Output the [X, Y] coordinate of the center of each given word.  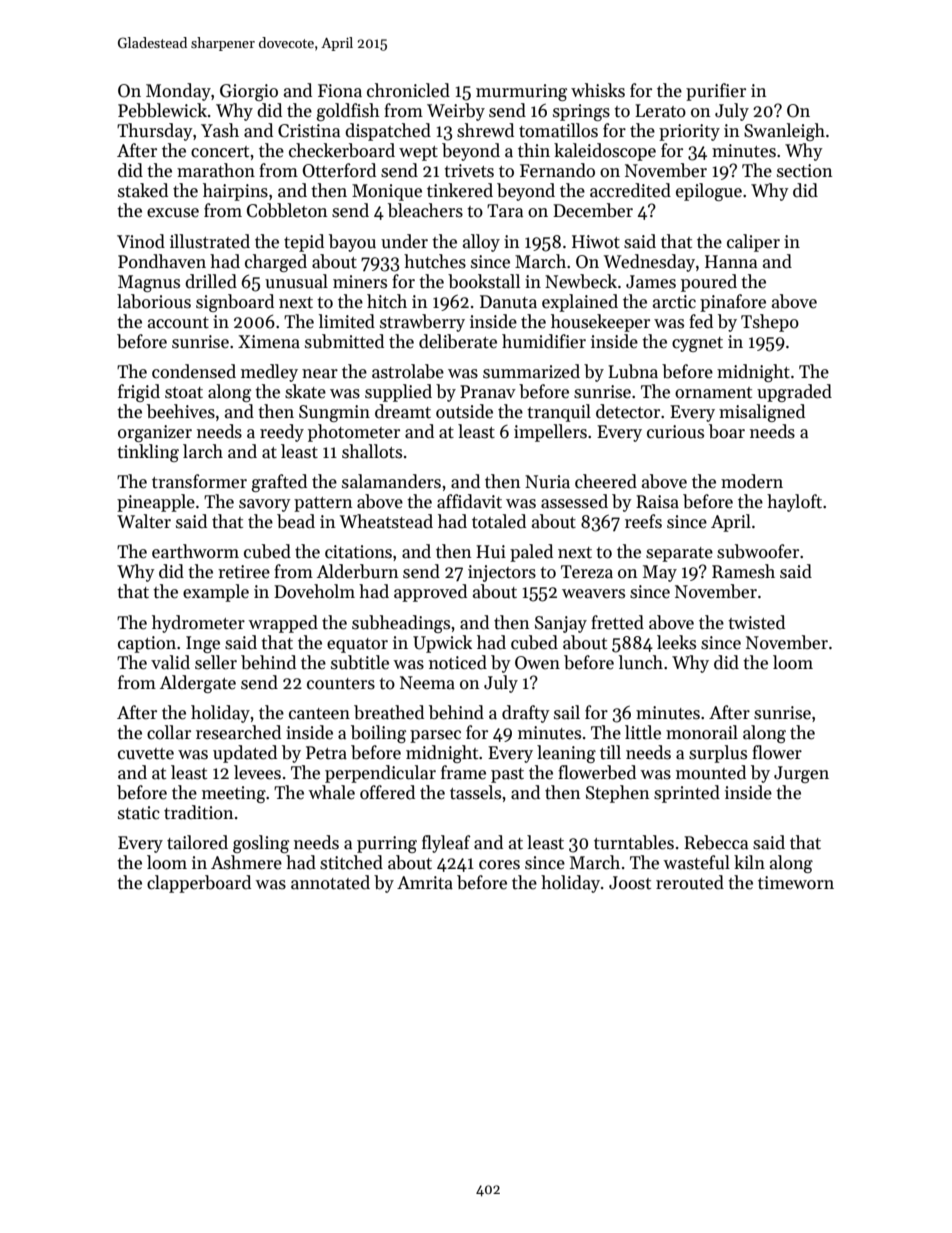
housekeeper [600, 323]
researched [238, 732]
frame [463, 772]
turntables [634, 842]
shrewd [485, 130]
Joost [630, 883]
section [805, 171]
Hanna [731, 262]
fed [701, 321]
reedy [282, 433]
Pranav [488, 392]
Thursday [155, 132]
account [178, 323]
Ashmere [246, 862]
